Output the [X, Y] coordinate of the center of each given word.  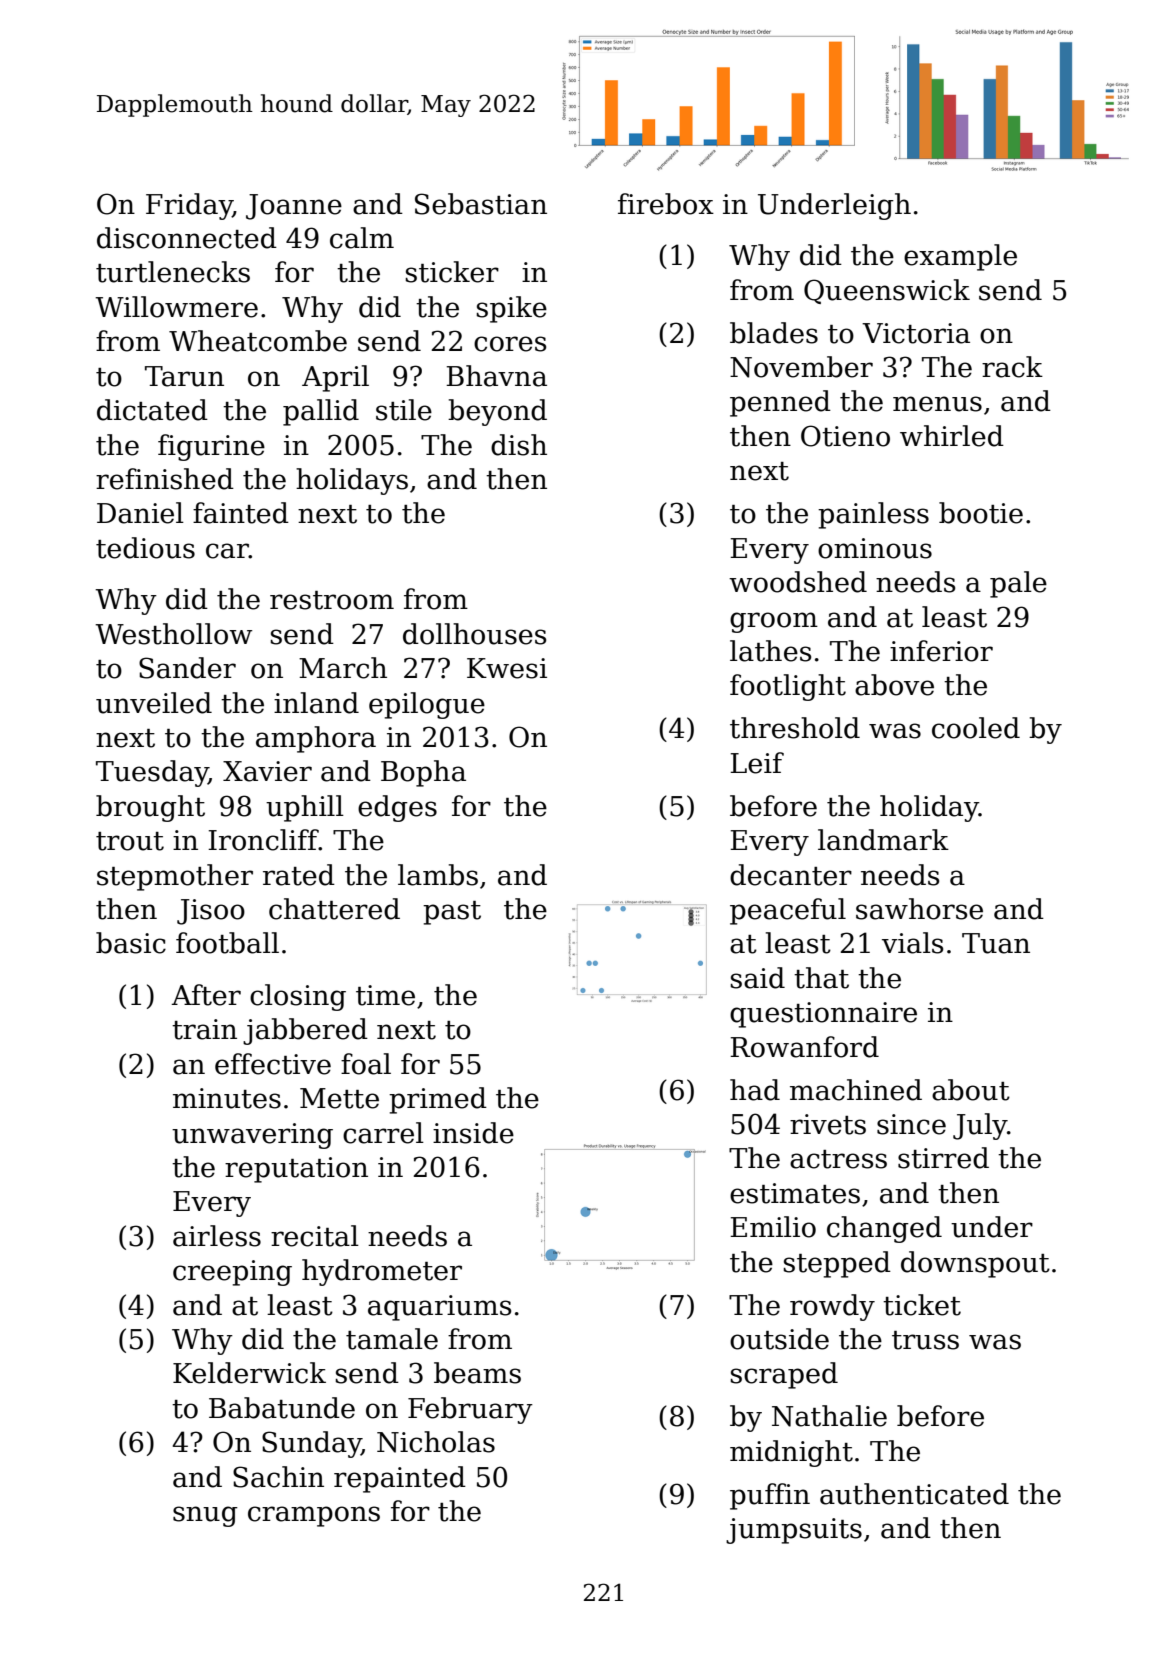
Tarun [184, 376]
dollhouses [474, 634]
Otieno [845, 436]
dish [519, 445]
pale [1018, 584]
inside [473, 1133]
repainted [400, 1479]
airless [217, 1236]
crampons [314, 1516]
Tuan [996, 943]
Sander [187, 668]
